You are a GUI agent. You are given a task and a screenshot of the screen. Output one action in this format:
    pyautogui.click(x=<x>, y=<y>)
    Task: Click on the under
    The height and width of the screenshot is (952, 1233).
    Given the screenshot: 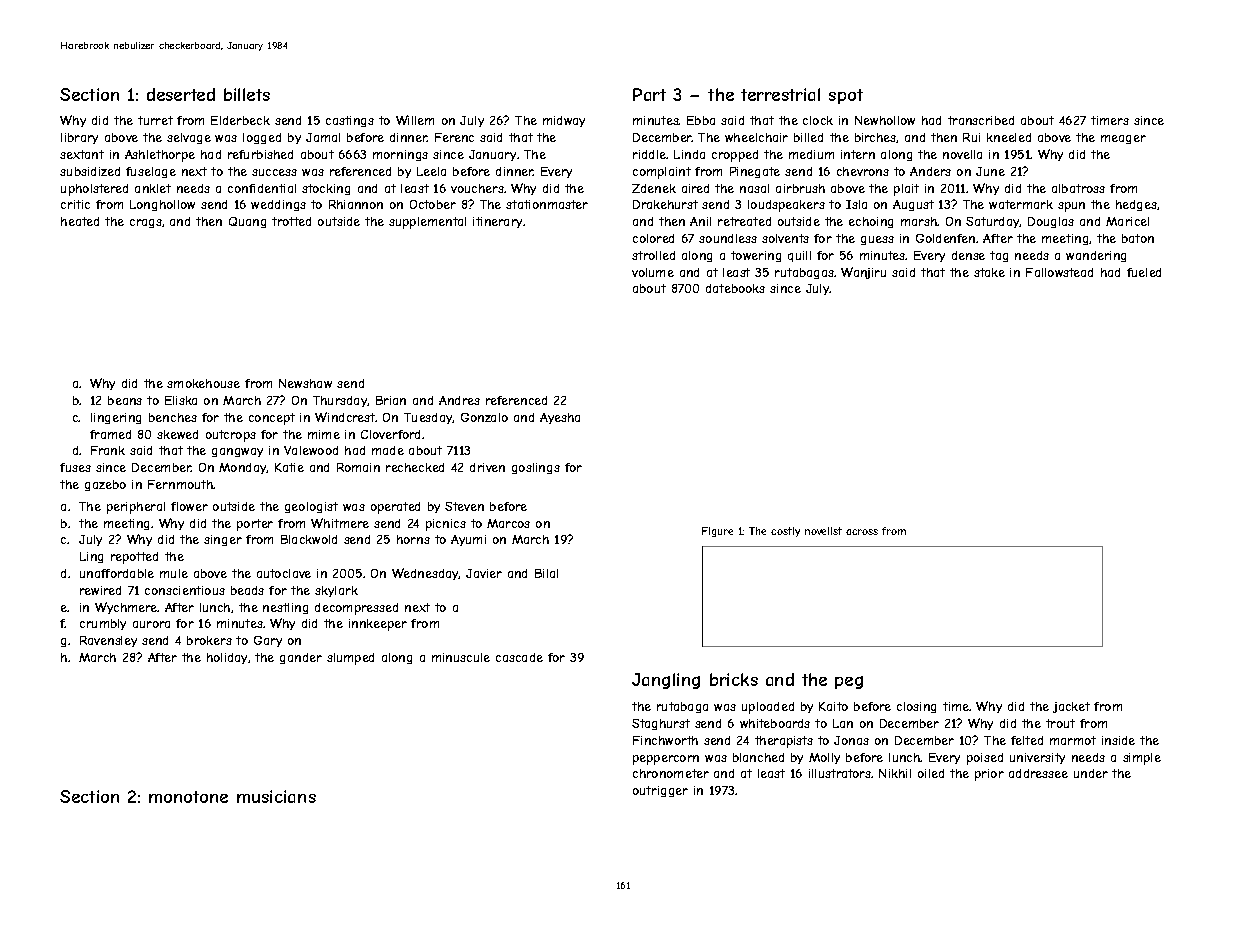 What is the action you would take?
    pyautogui.click(x=1091, y=773)
